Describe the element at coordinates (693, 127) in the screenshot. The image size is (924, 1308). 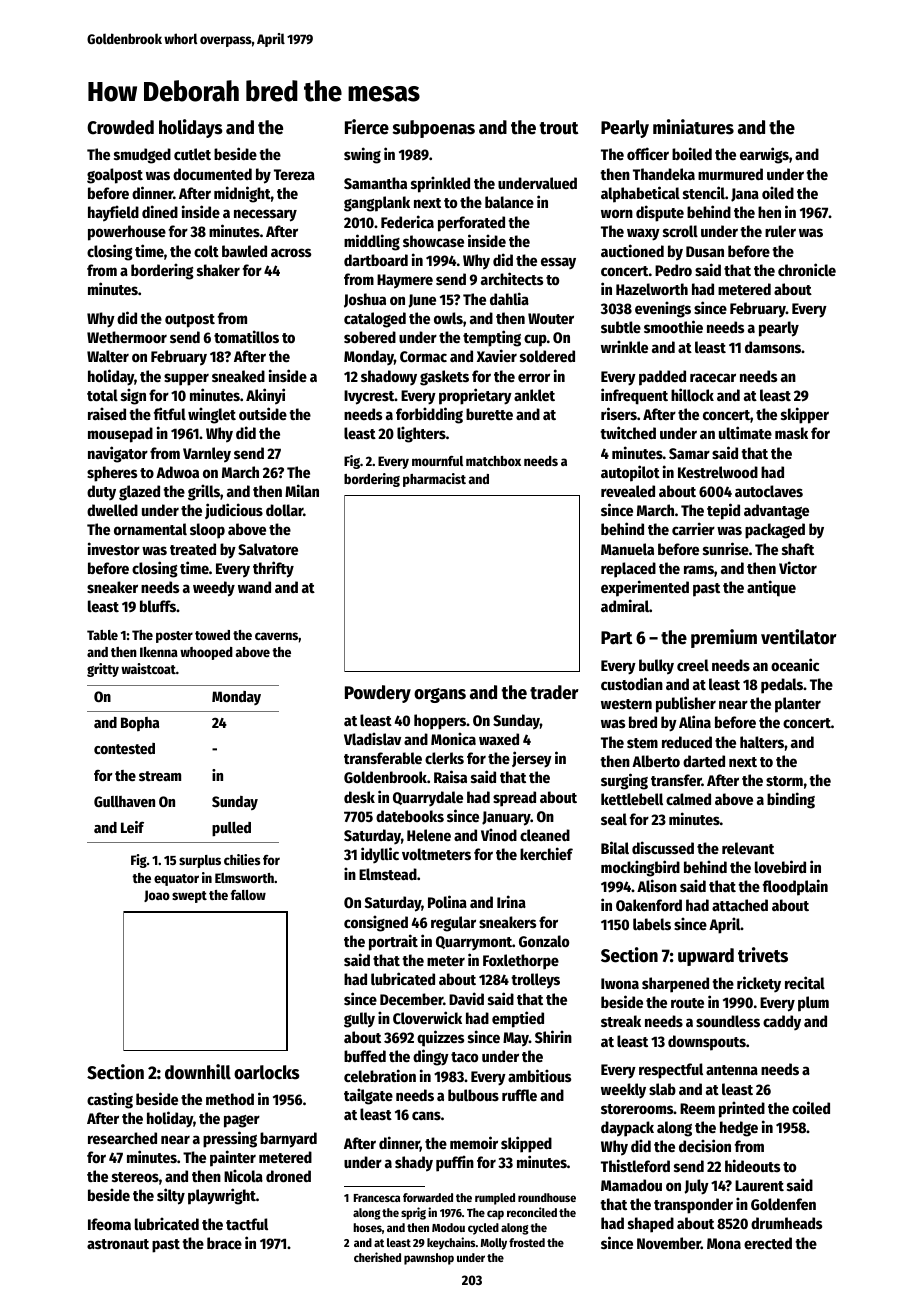
I see `miniatures` at that location.
